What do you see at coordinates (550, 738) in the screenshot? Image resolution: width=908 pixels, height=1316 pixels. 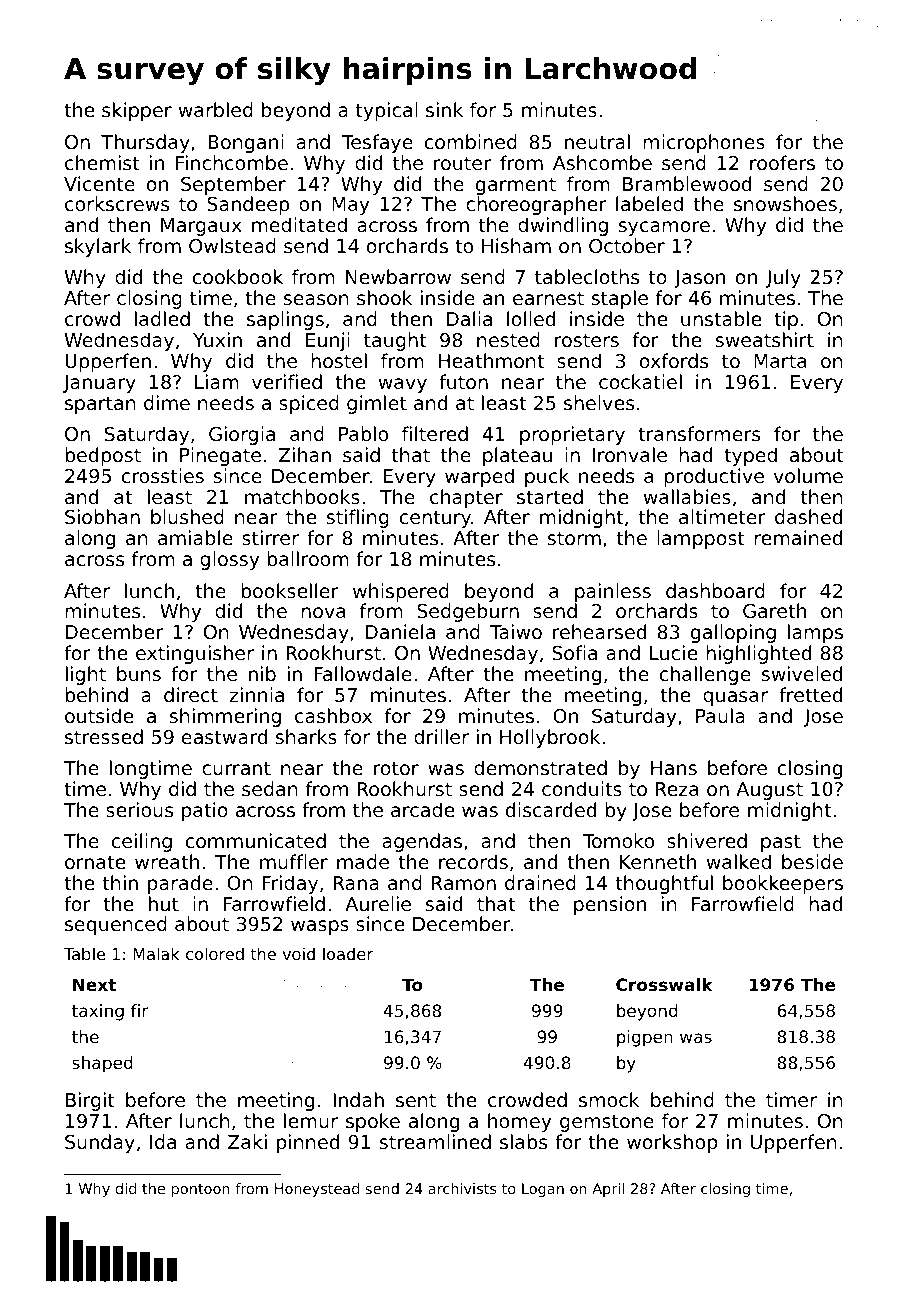 I see `Hollybrook` at bounding box center [550, 738].
